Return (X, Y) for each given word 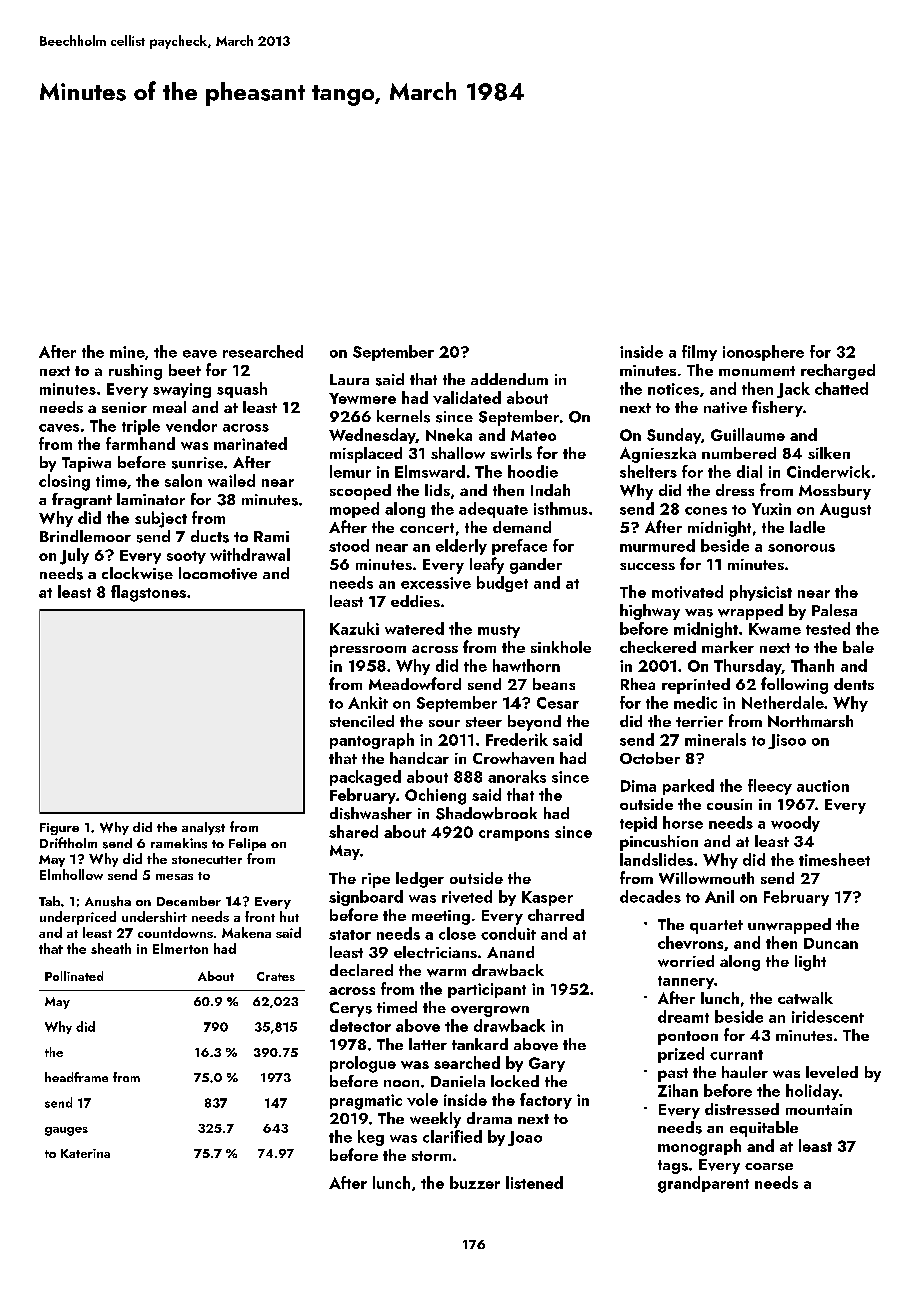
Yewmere (362, 398)
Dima (638, 786)
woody (795, 824)
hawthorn (526, 665)
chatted (841, 388)
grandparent (703, 1184)
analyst (203, 828)
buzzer (475, 1182)
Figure (59, 829)
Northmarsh (810, 721)
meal (169, 407)
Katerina (85, 1153)
